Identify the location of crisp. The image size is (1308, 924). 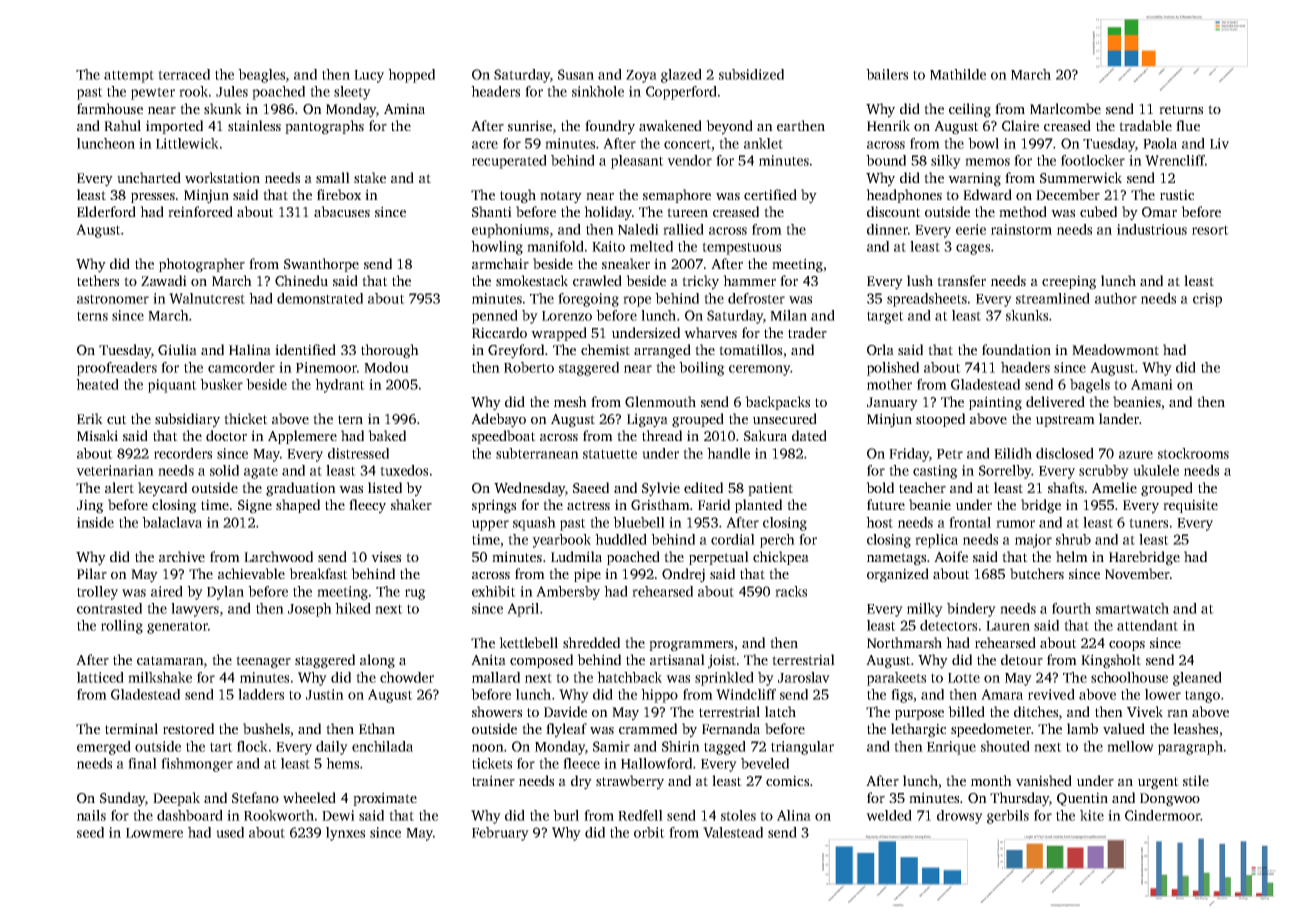
(1207, 300).
